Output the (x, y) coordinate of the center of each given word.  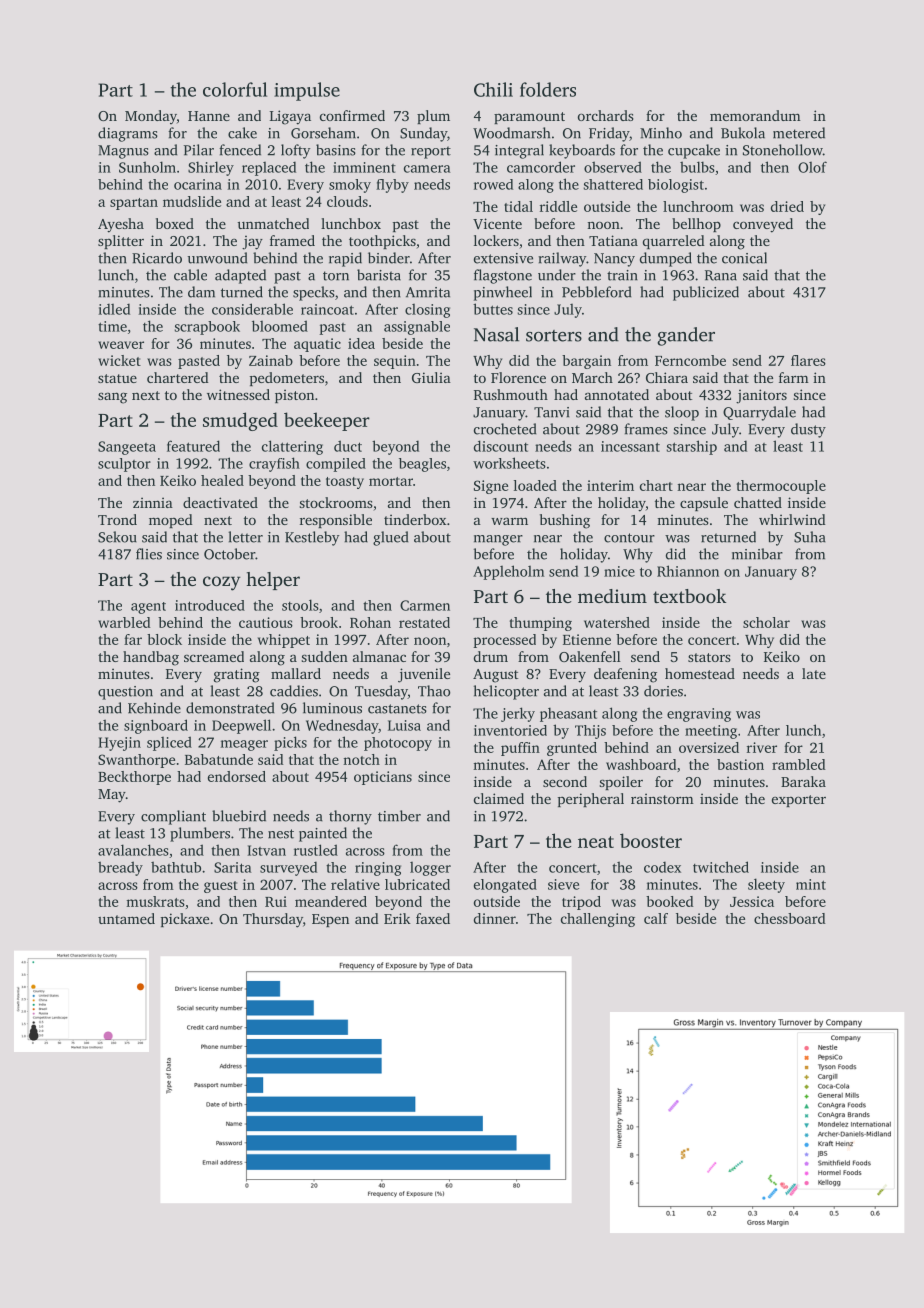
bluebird (239, 816)
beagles (422, 465)
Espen (330, 920)
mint (811, 884)
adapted (240, 276)
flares (808, 360)
